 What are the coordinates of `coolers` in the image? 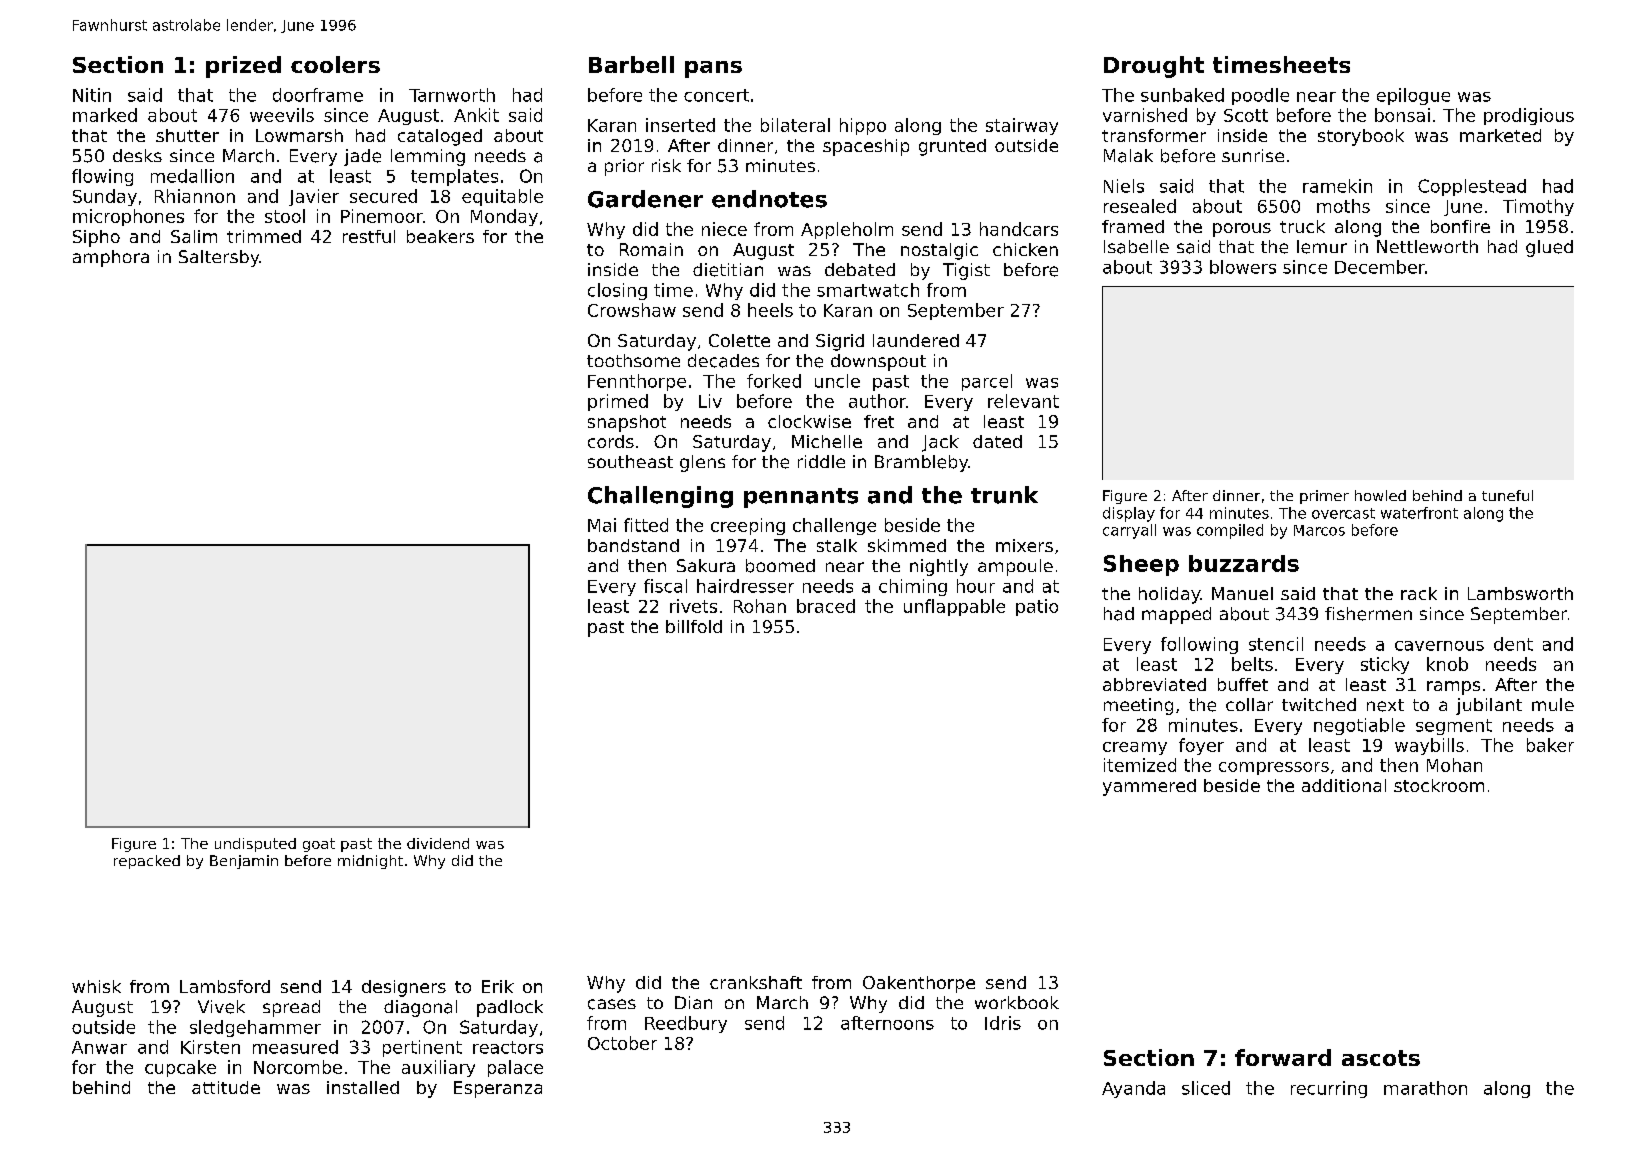 It's located at (335, 64).
